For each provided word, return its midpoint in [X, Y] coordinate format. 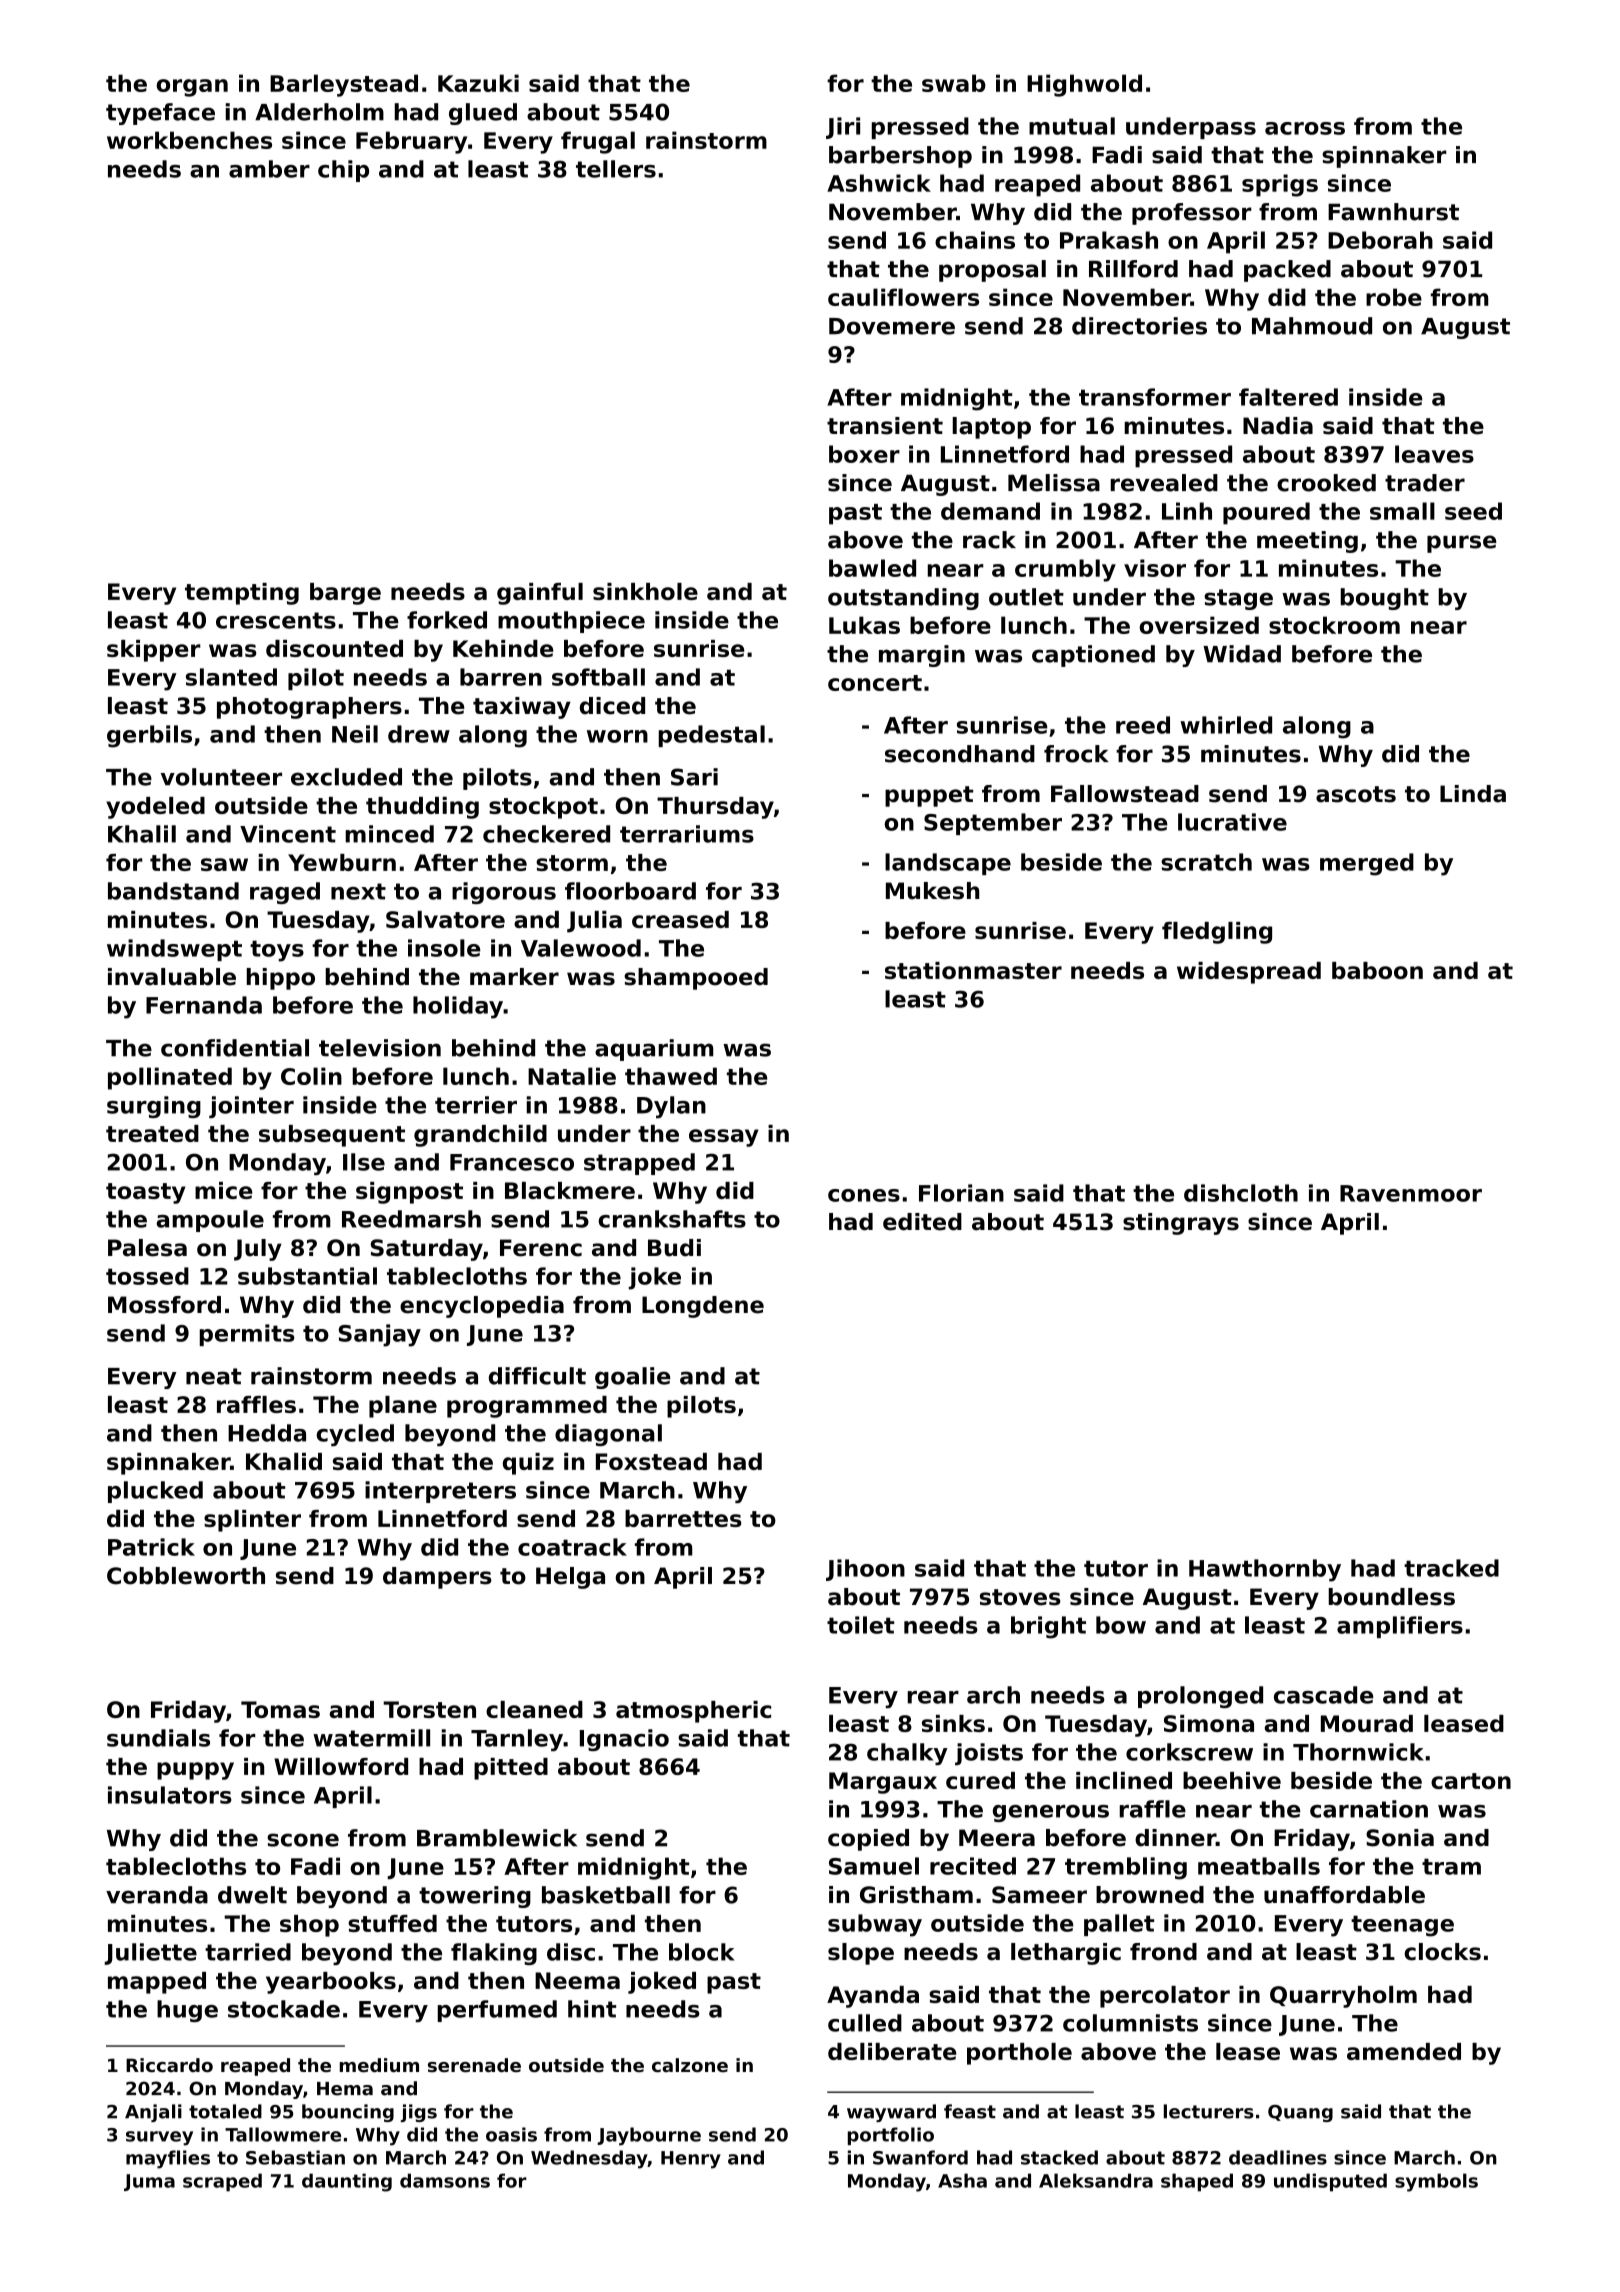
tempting [242, 594]
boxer [864, 454]
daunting [347, 2182]
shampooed [696, 979]
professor [1192, 214]
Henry [691, 2160]
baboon [1377, 970]
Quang [1300, 2113]
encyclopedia [482, 1307]
